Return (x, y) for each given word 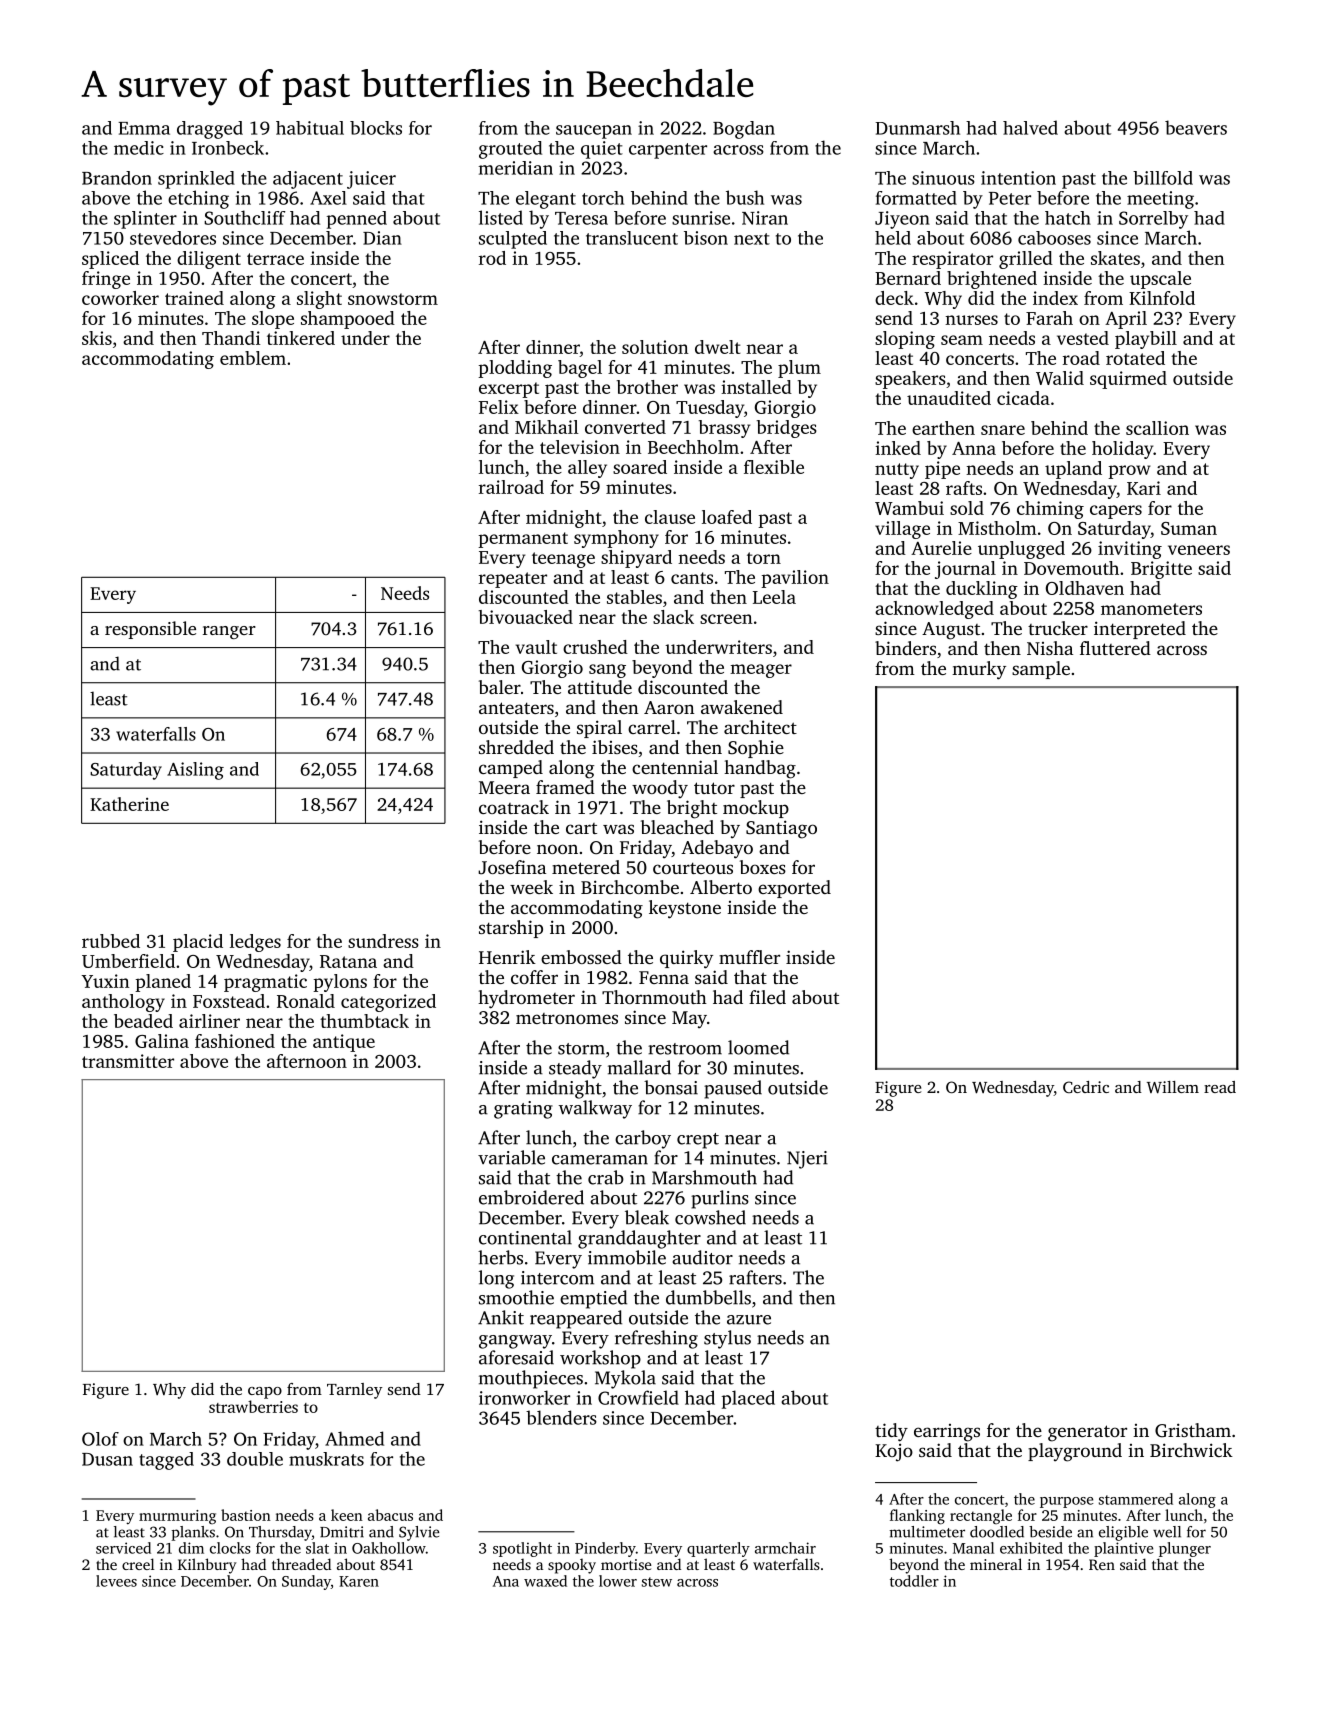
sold (967, 508)
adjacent (308, 180)
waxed (545, 1581)
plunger (1185, 1549)
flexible (774, 467)
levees (116, 1581)
